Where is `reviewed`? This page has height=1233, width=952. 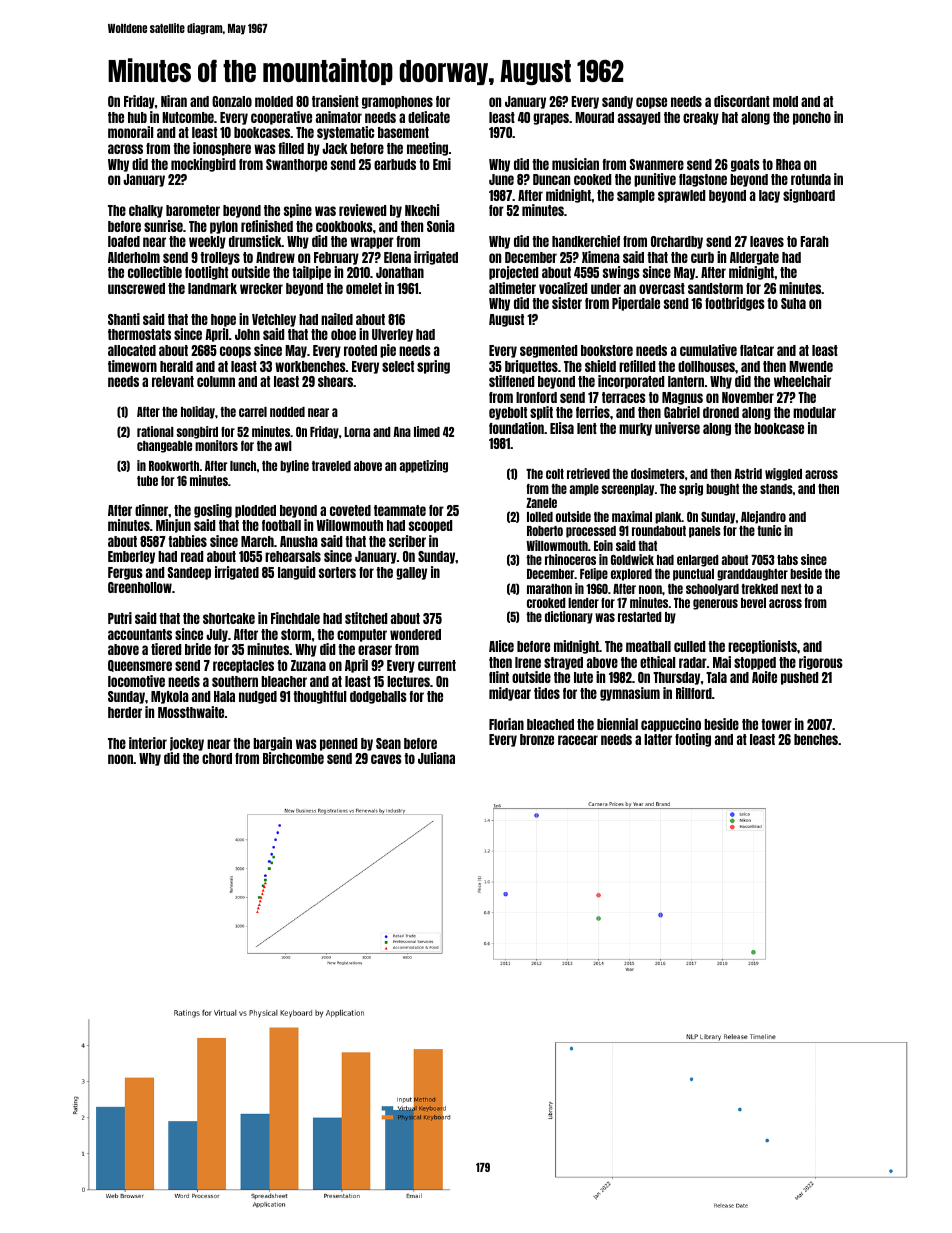
reviewed is located at coordinates (362, 210).
